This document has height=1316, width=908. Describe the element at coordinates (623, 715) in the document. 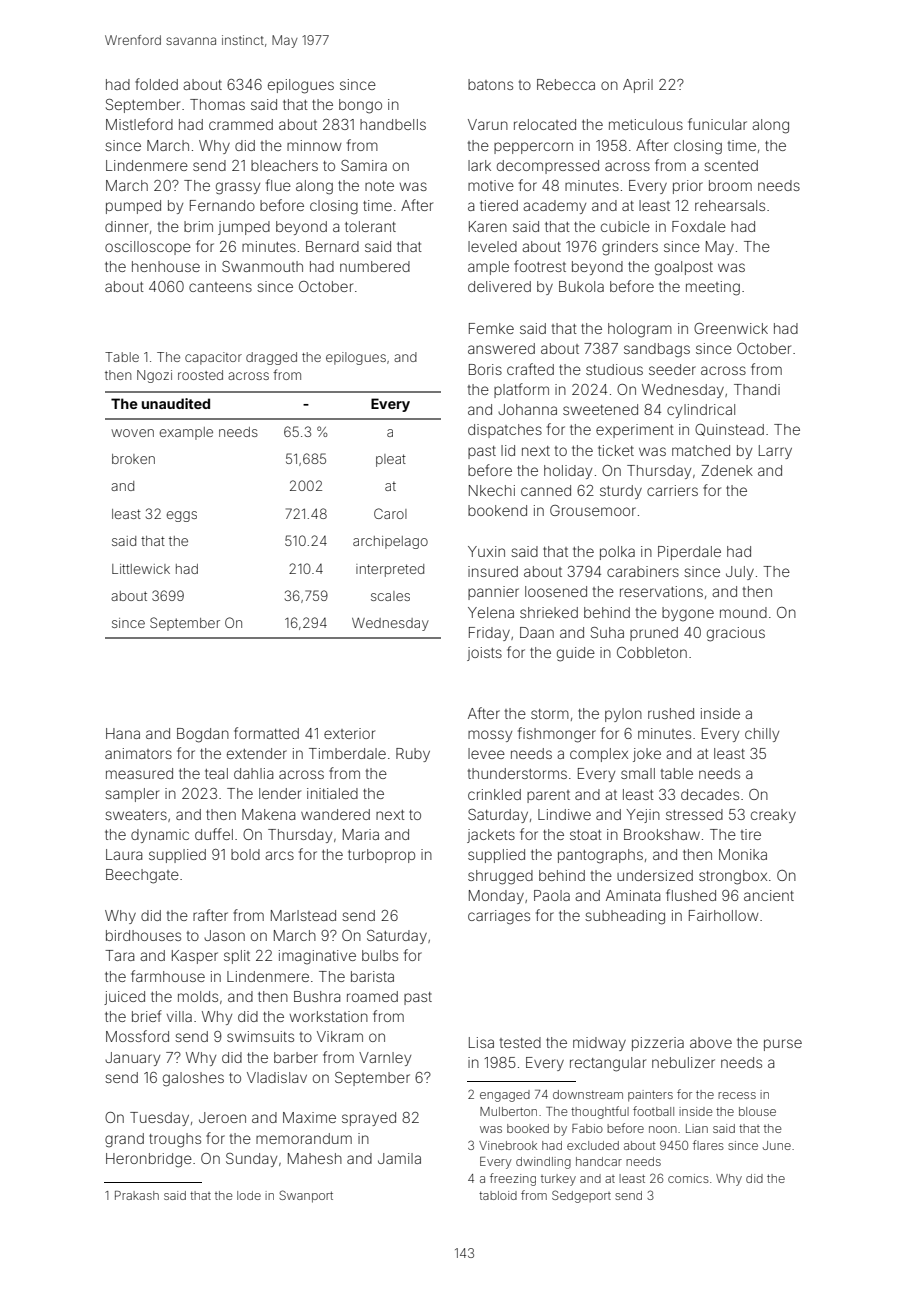

I see `pylon` at that location.
